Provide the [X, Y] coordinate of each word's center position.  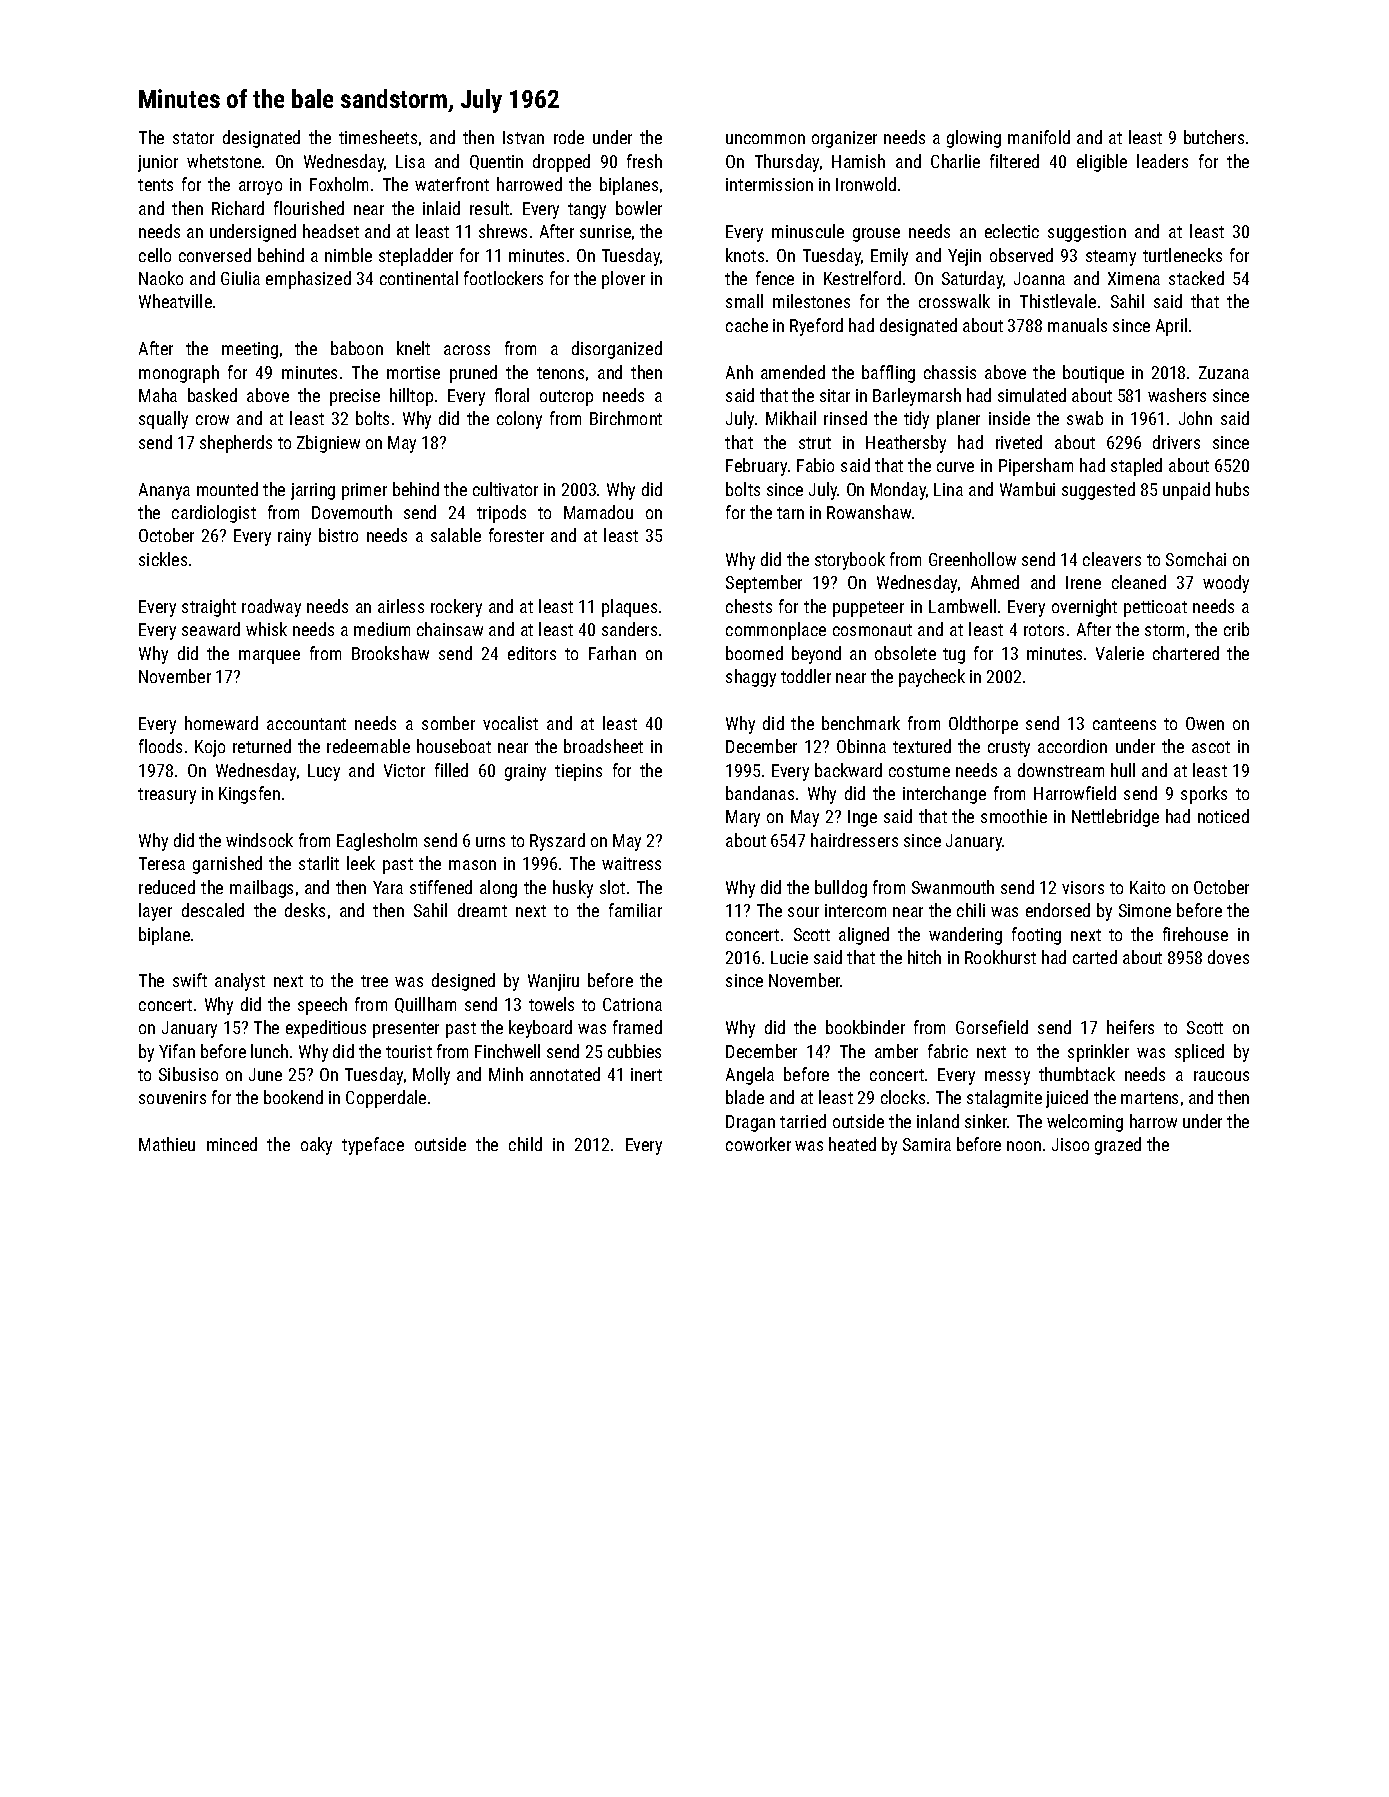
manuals [1077, 325]
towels [551, 1004]
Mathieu [167, 1144]
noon [1024, 1146]
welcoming [1085, 1123]
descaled [213, 910]
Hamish [858, 161]
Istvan [523, 137]
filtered [1014, 161]
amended [793, 372]
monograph [179, 374]
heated [852, 1144]
